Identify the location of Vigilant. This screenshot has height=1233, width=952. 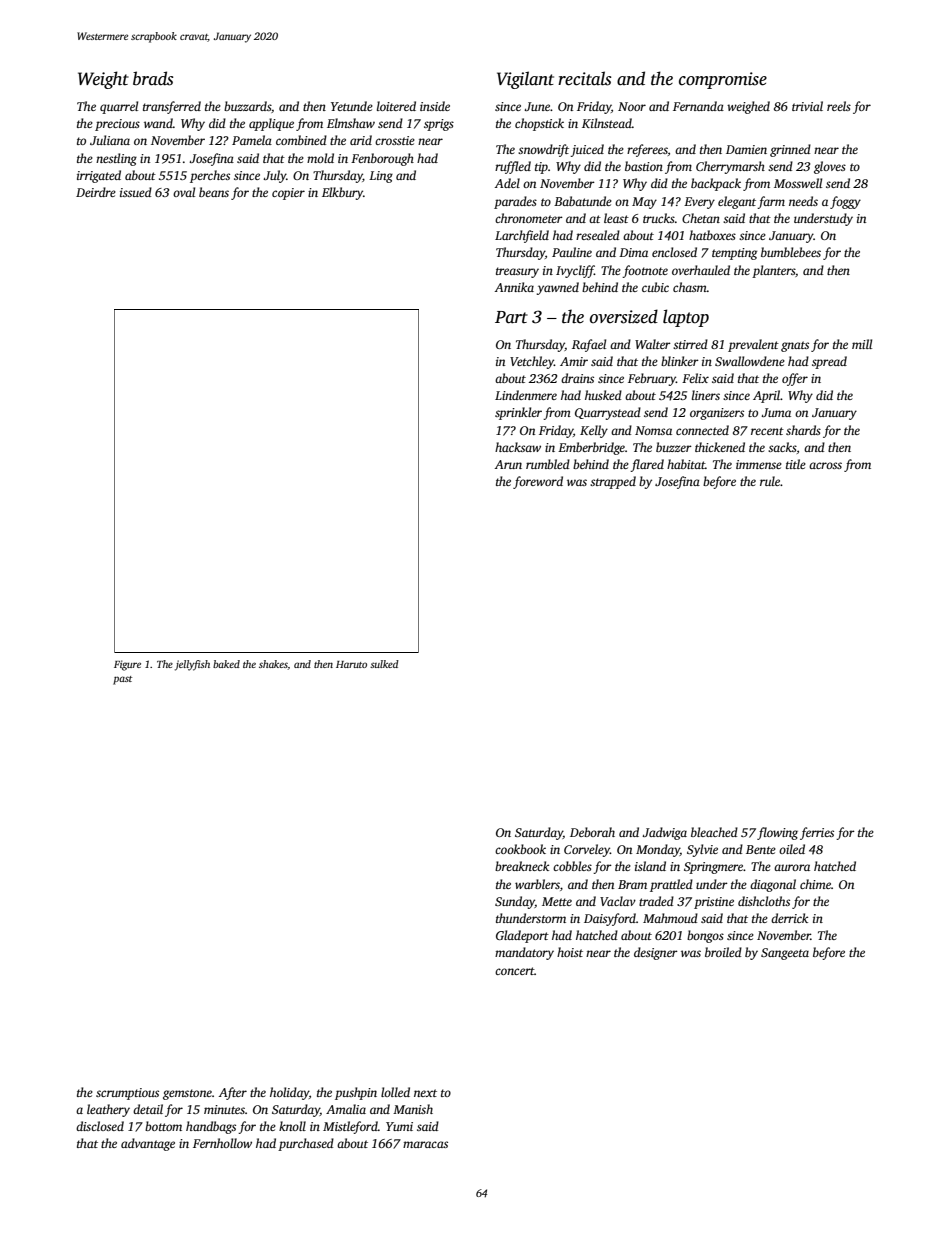
(525, 80).
